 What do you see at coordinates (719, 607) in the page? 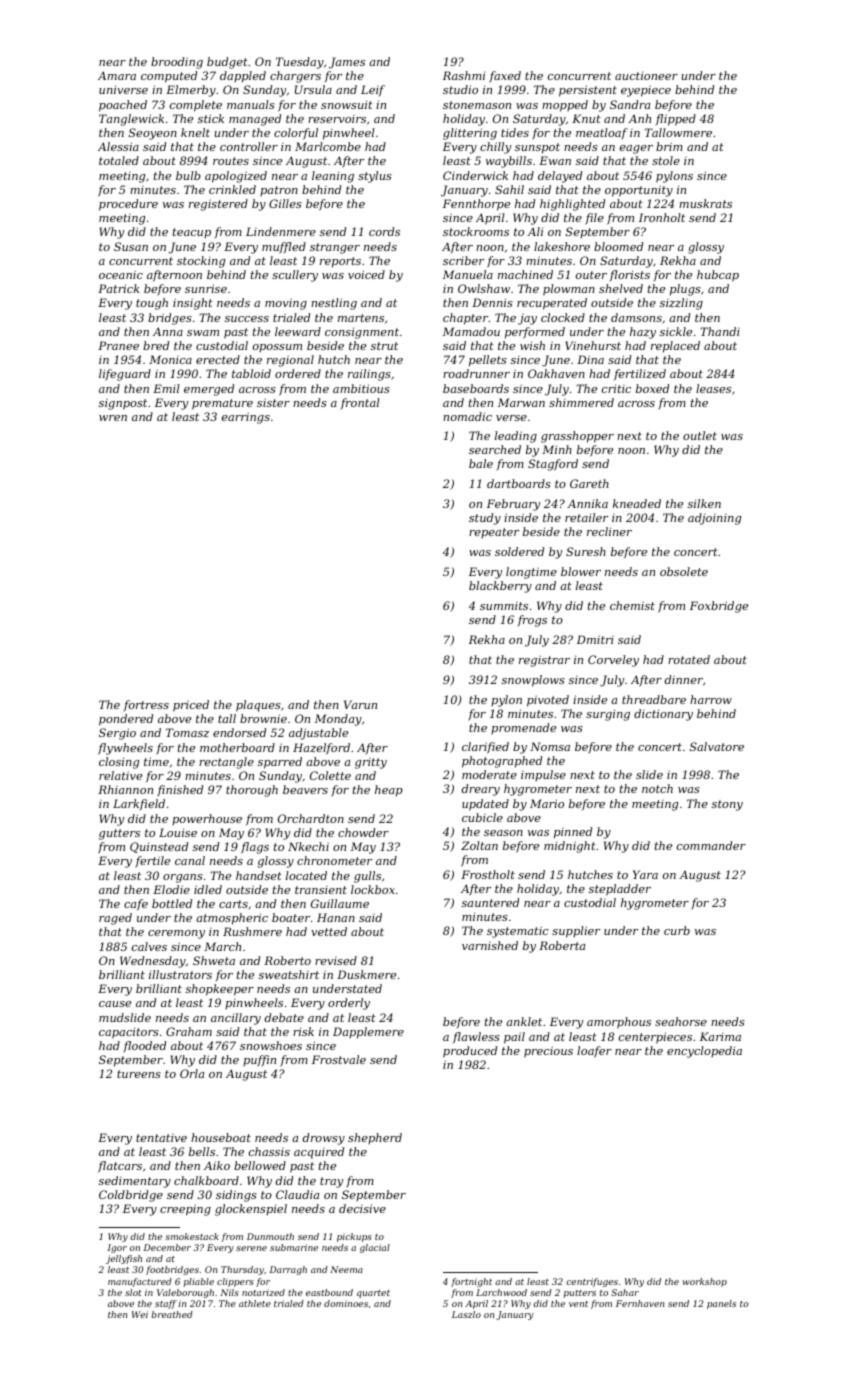
I see `Foxbridge` at bounding box center [719, 607].
